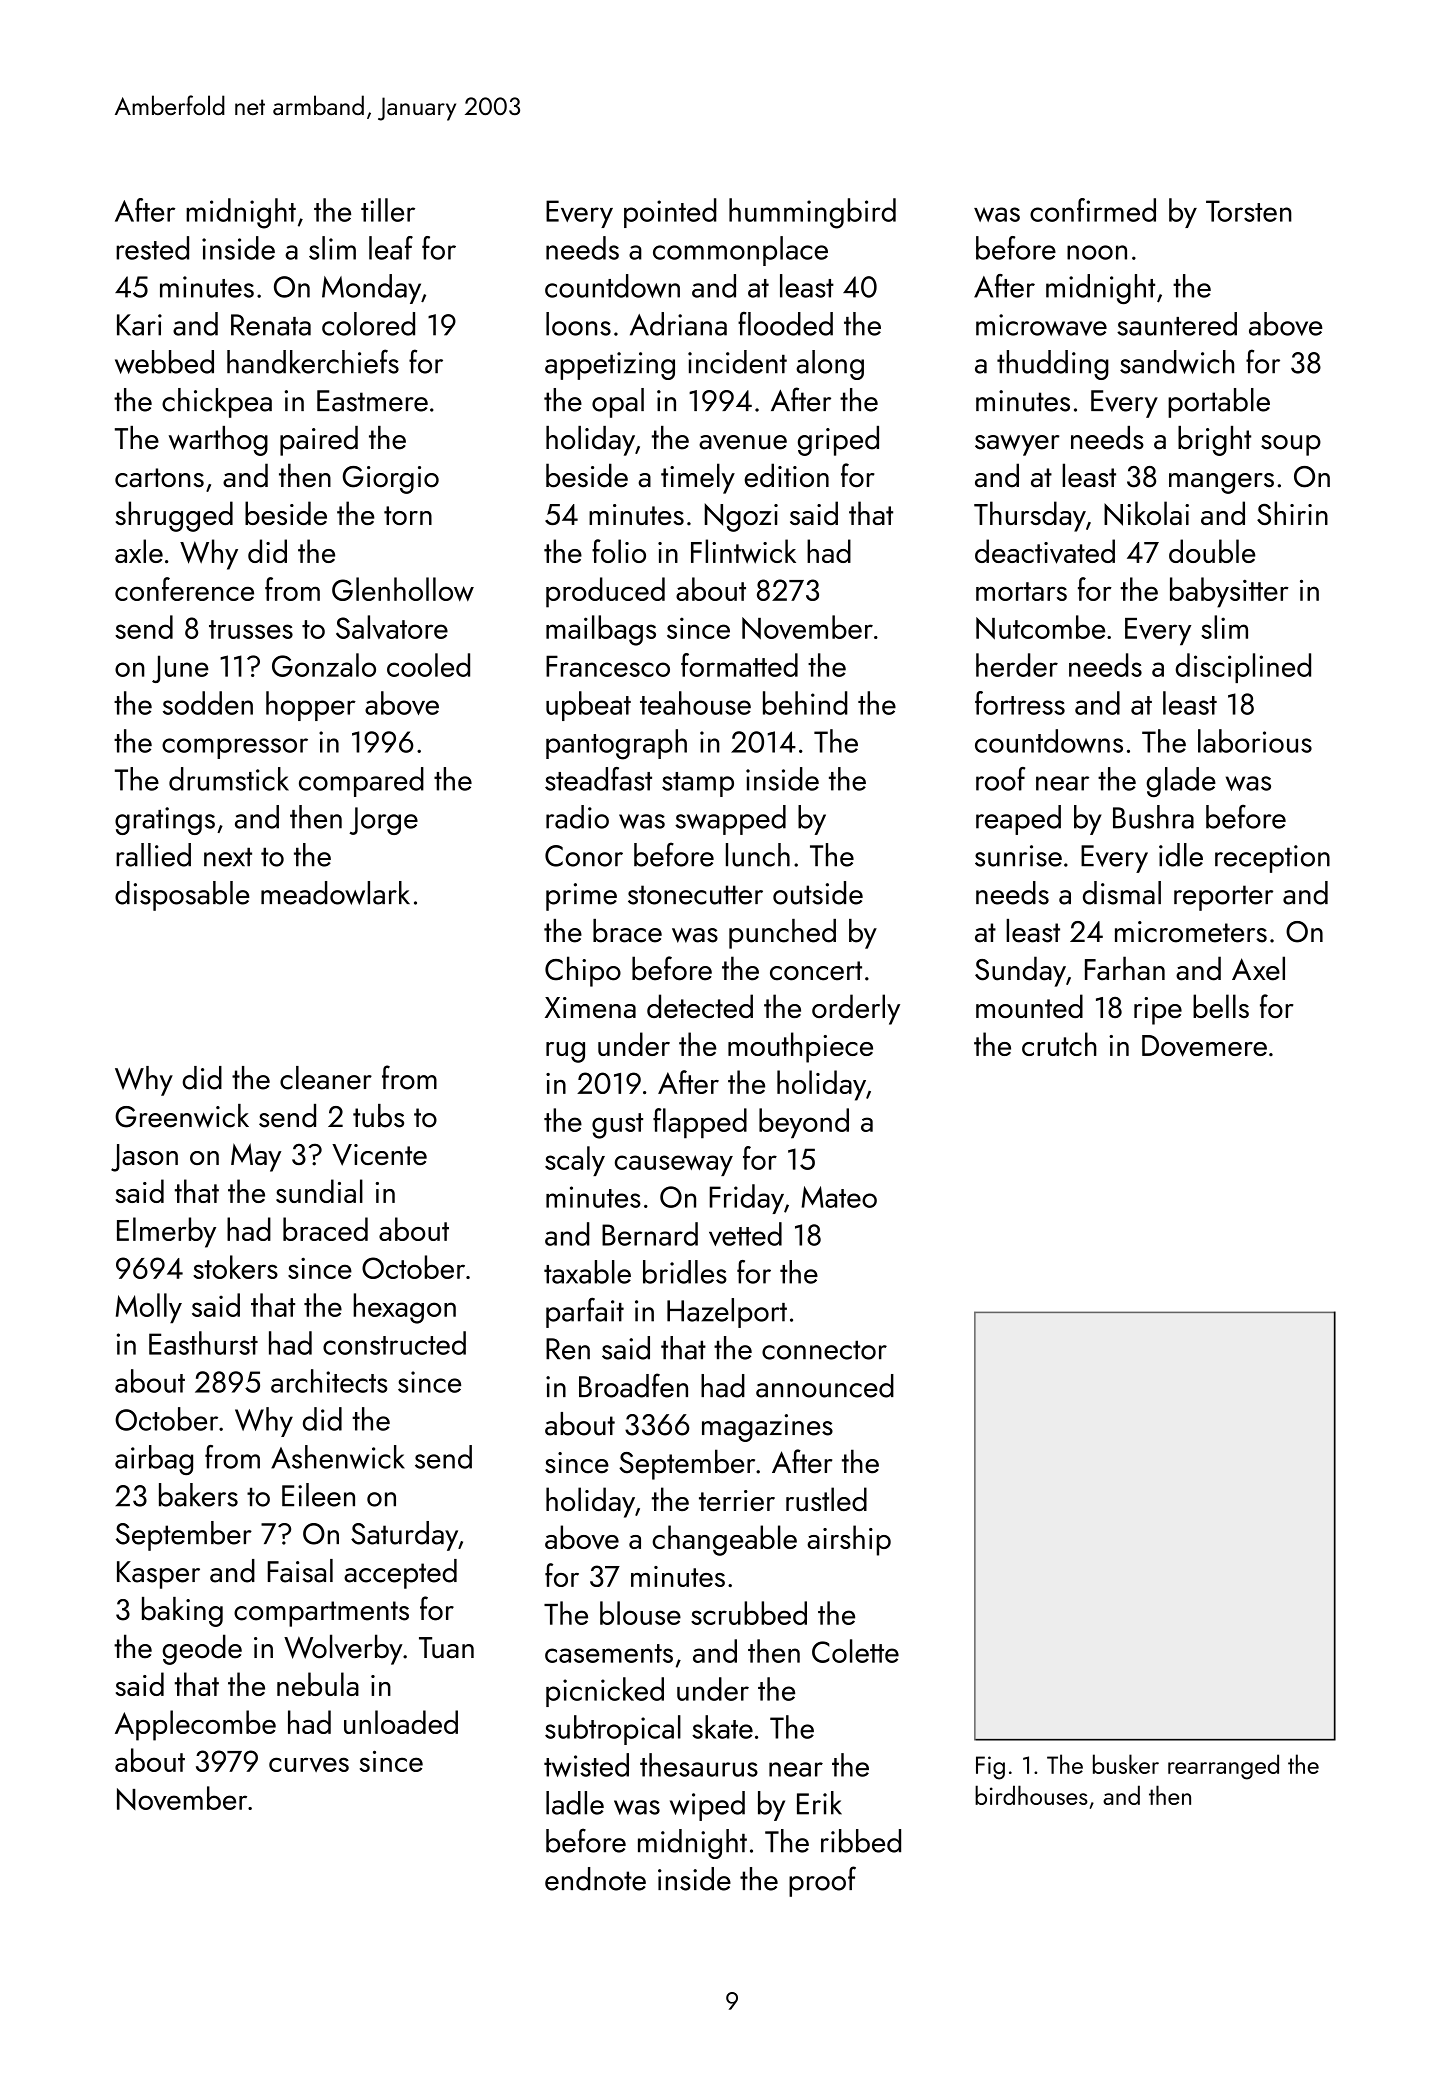  What do you see at coordinates (650, 1234) in the screenshot?
I see `Bernard` at bounding box center [650, 1234].
